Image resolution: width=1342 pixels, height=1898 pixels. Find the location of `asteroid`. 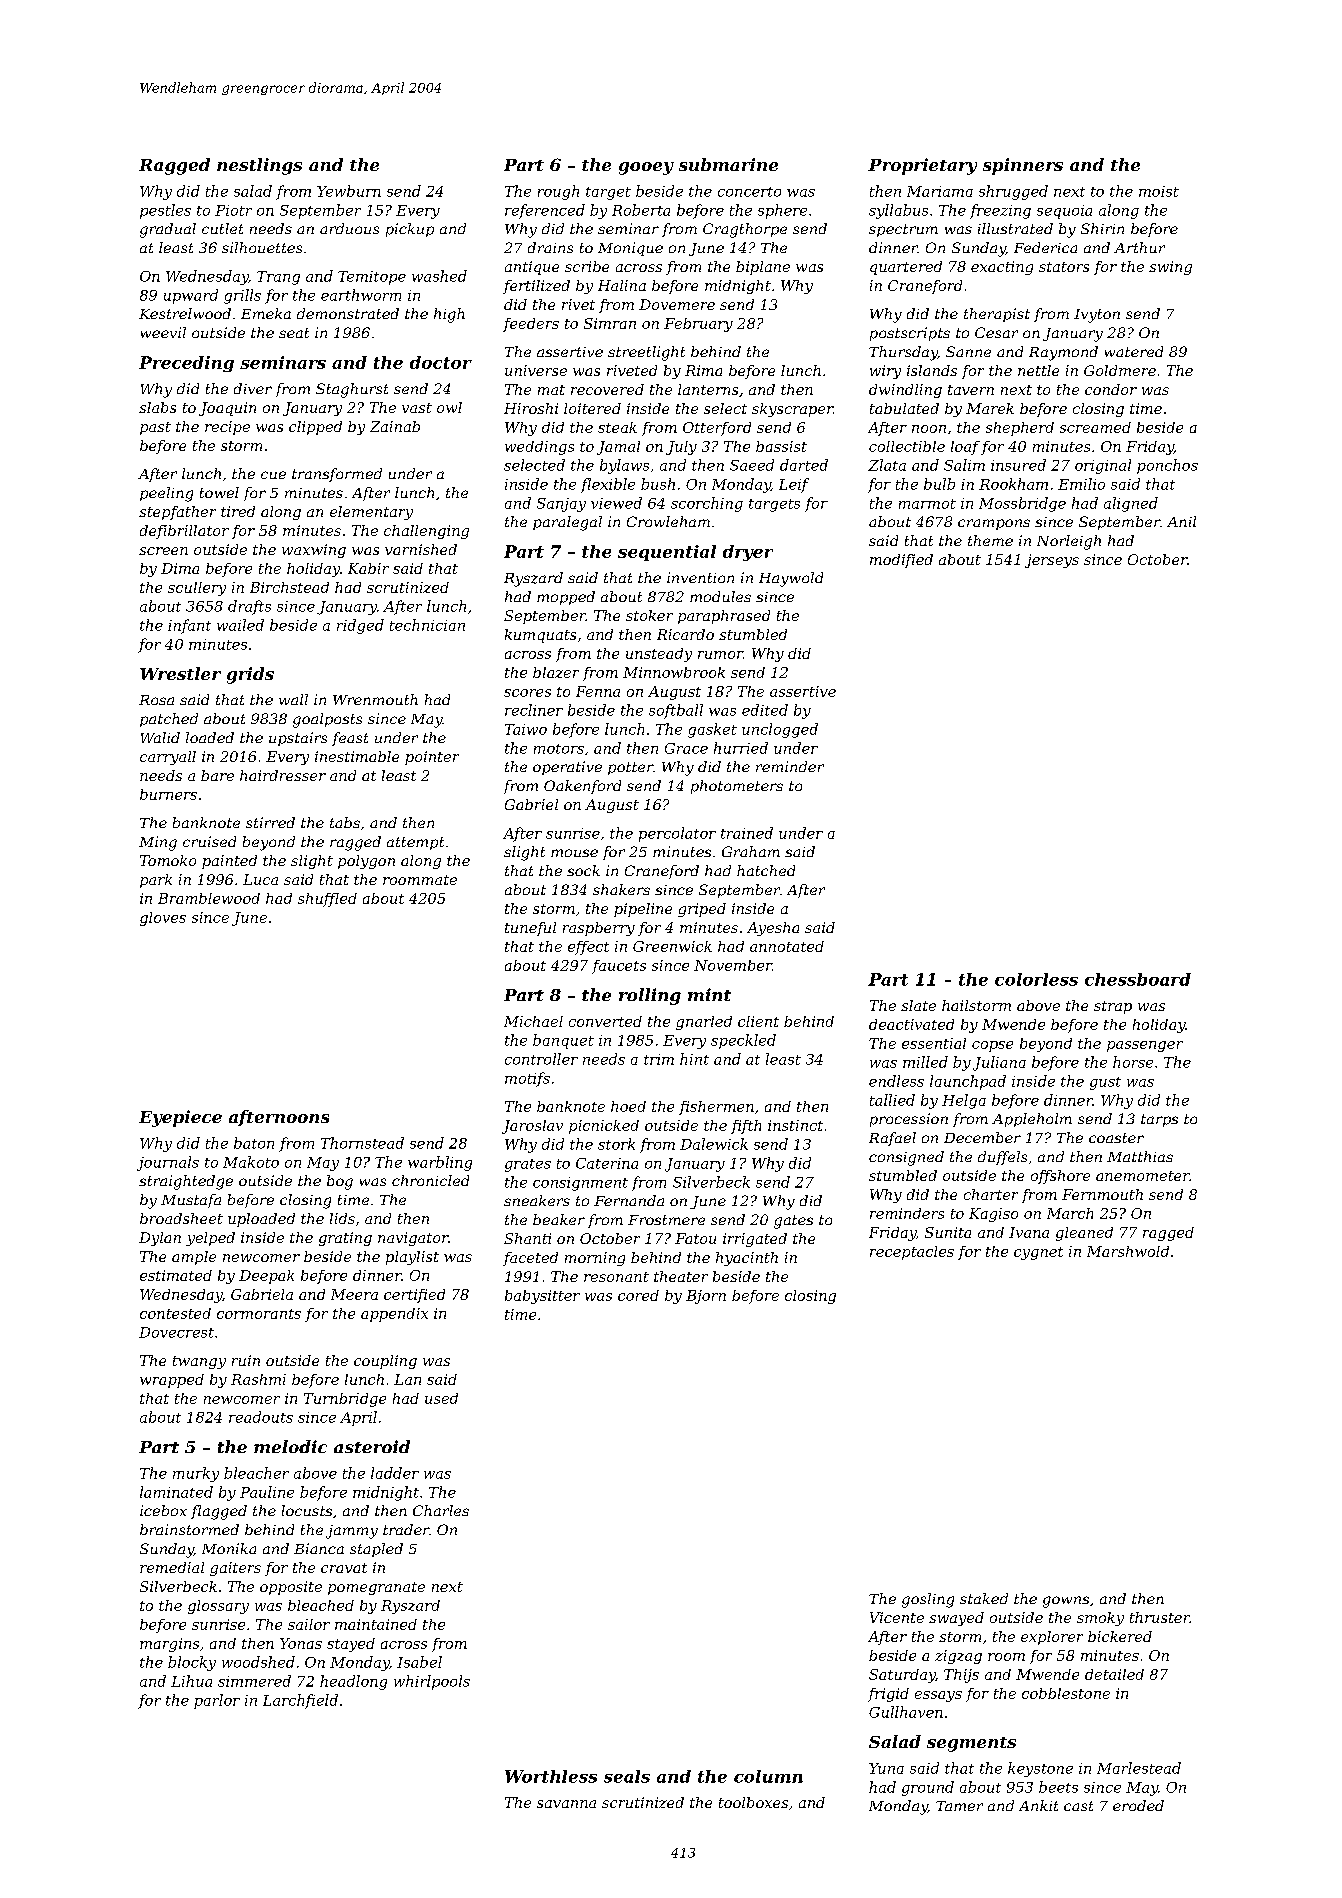

asteroid is located at coordinates (372, 1446).
